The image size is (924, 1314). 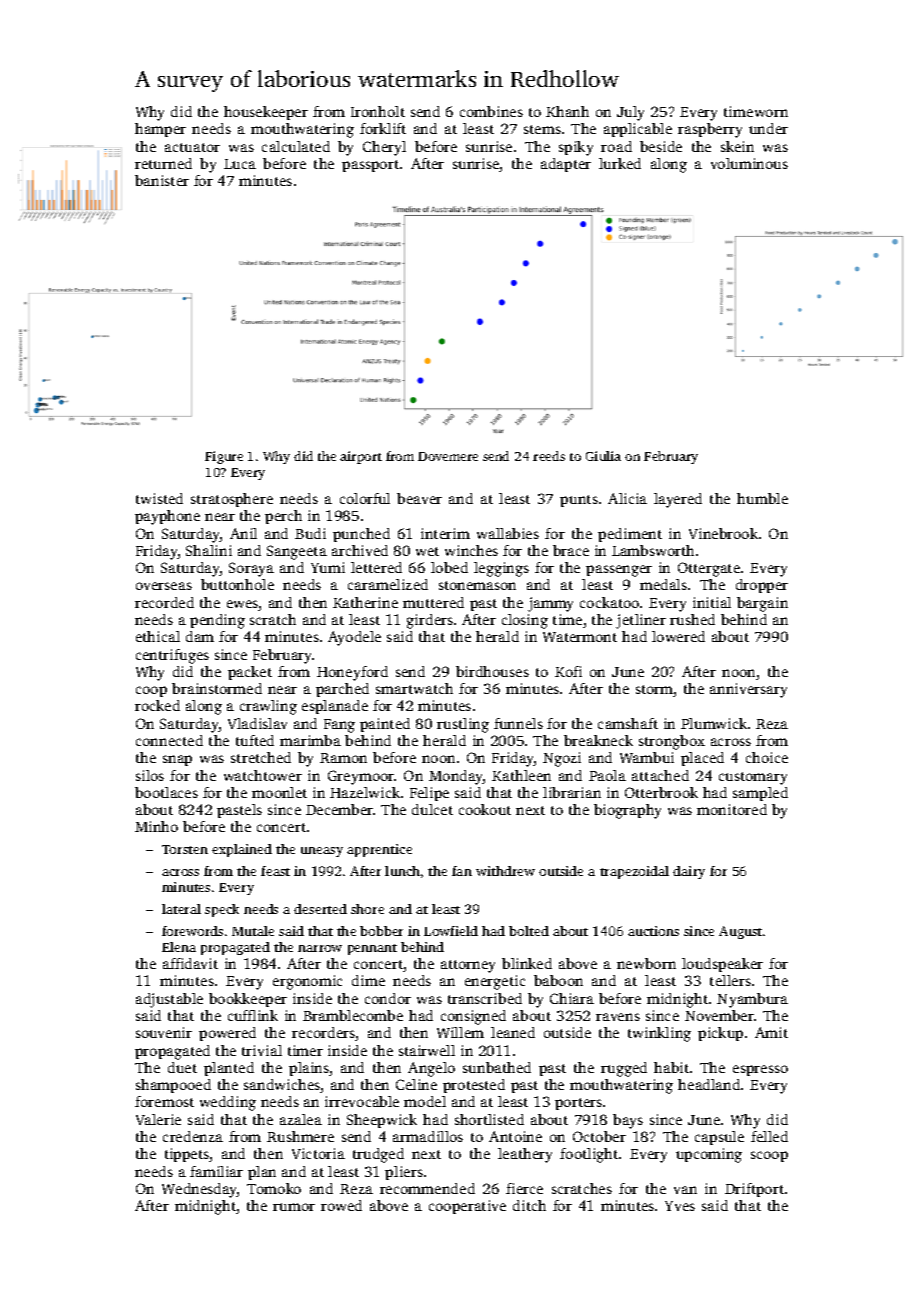 What do you see at coordinates (162, 180) in the image?
I see `banister` at bounding box center [162, 180].
